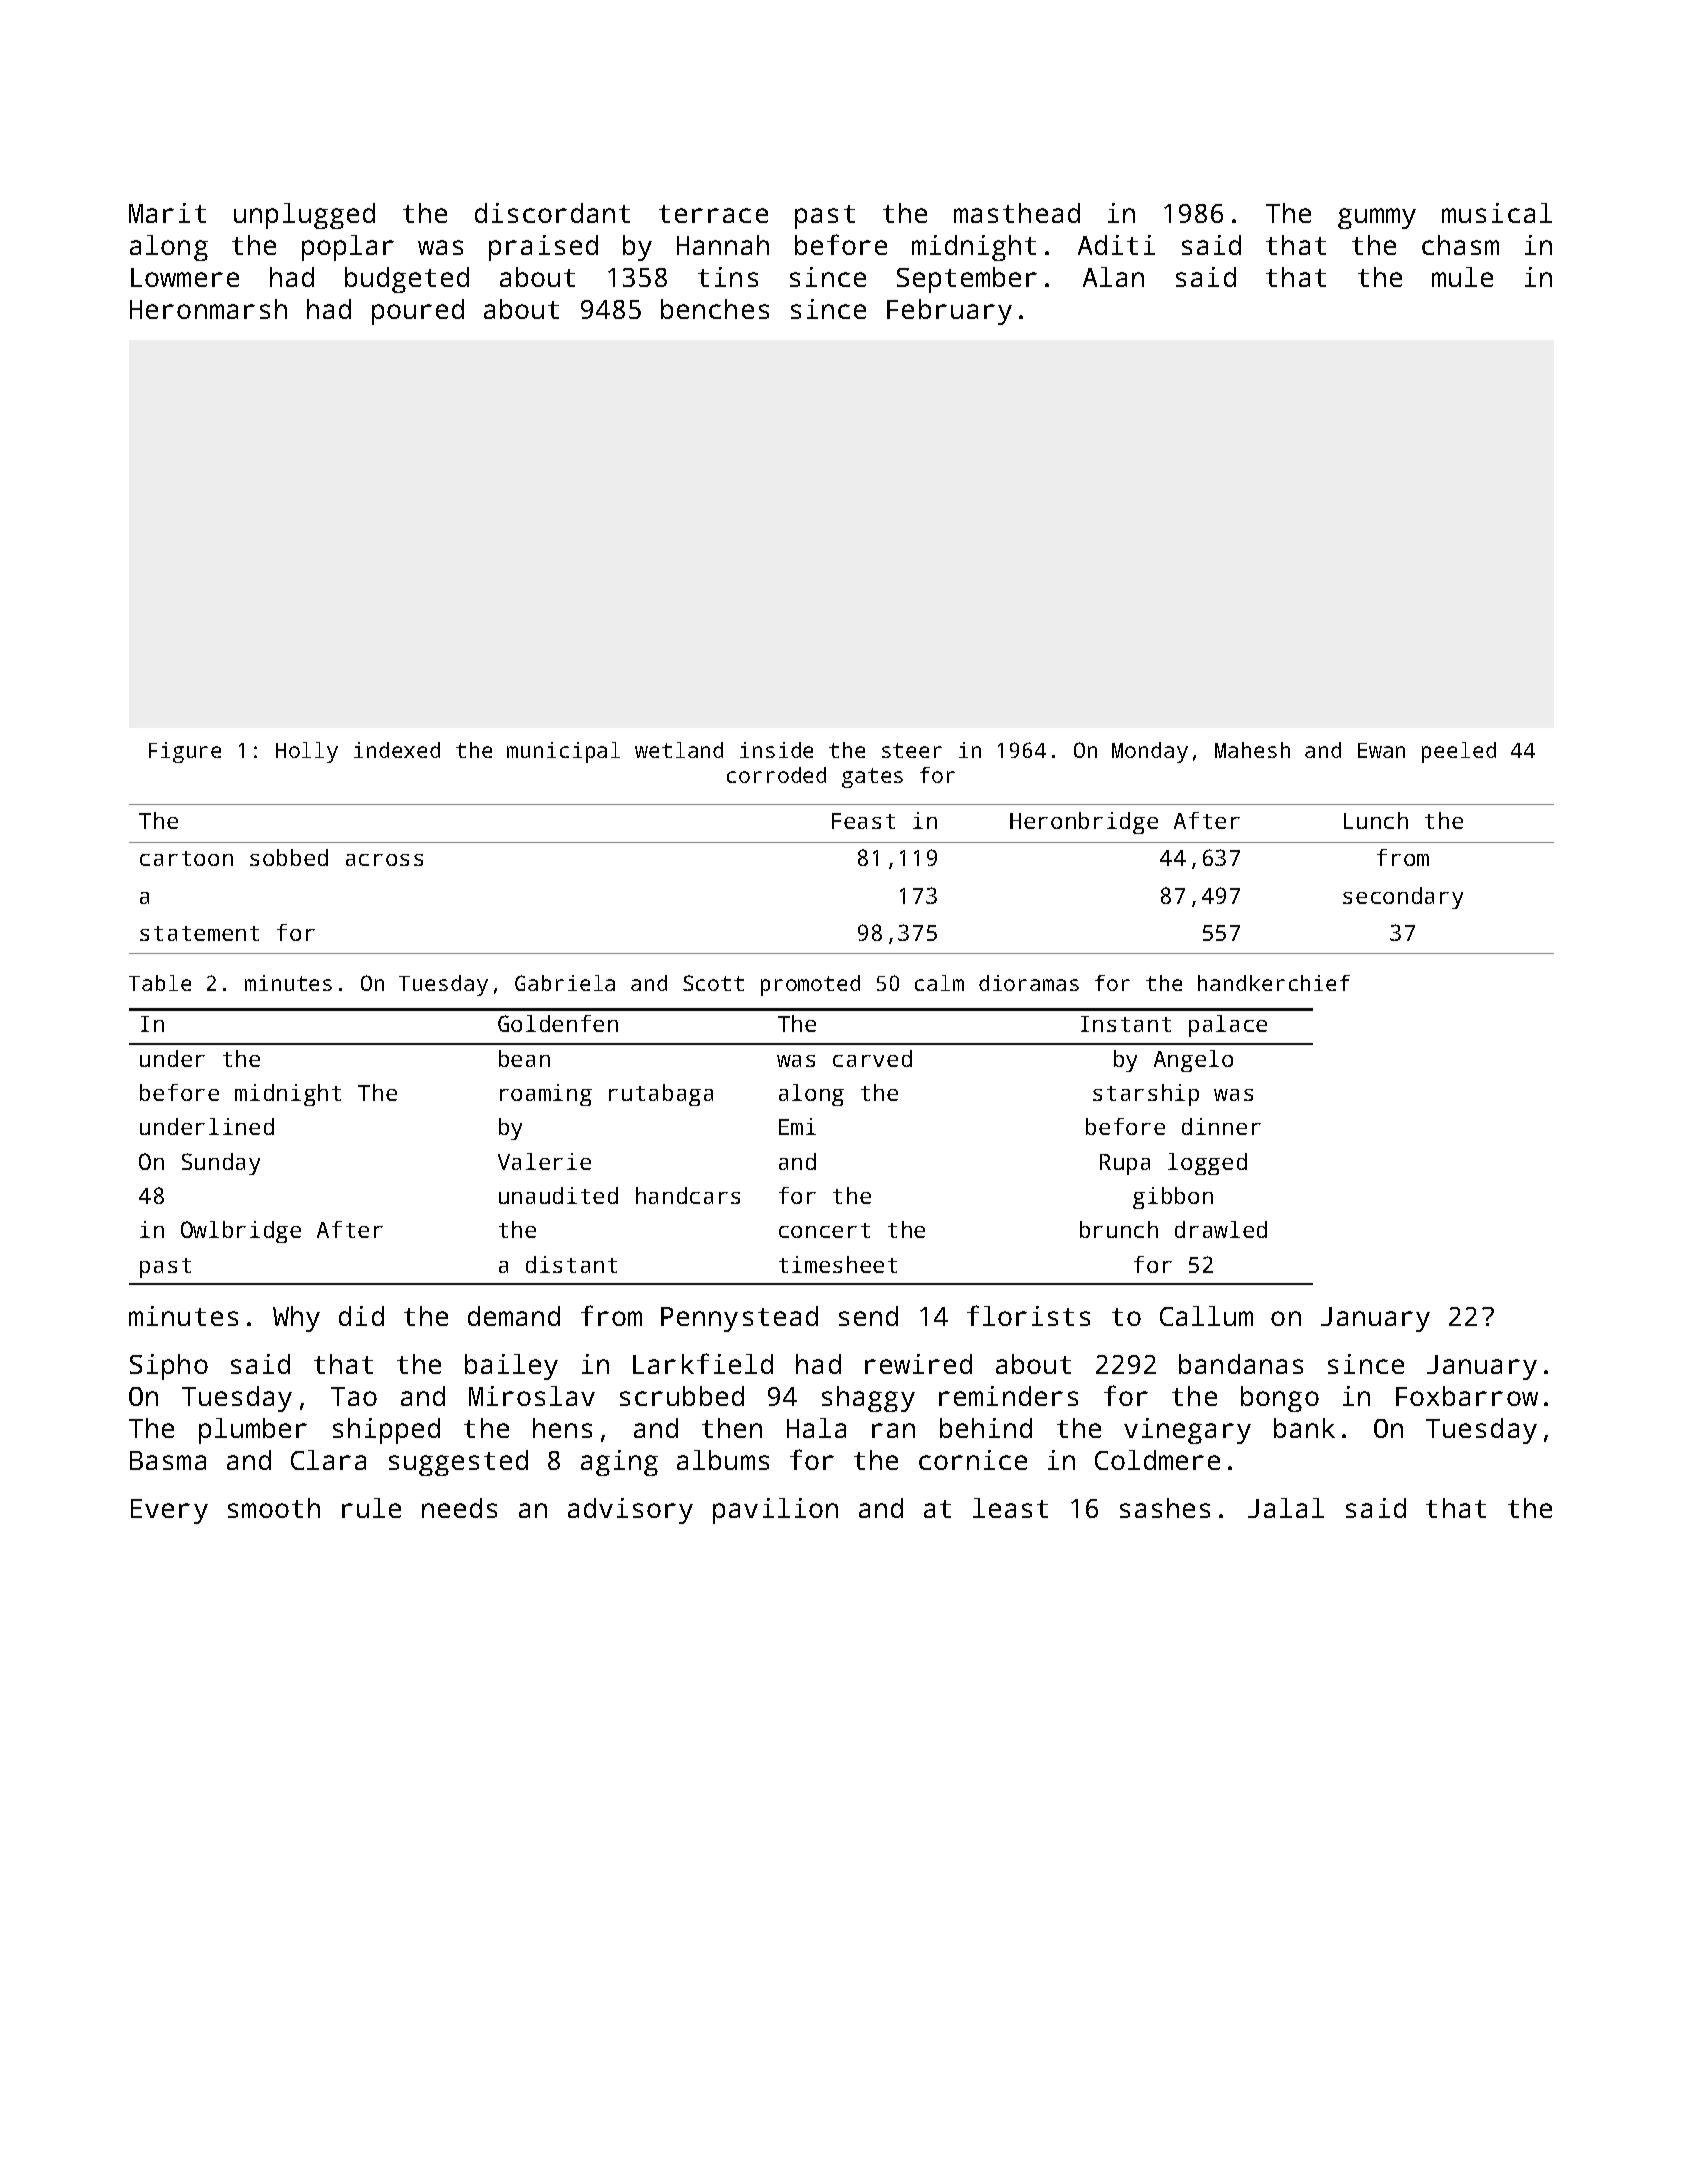  Describe the element at coordinates (918, 1364) in the screenshot. I see `rewired` at that location.
